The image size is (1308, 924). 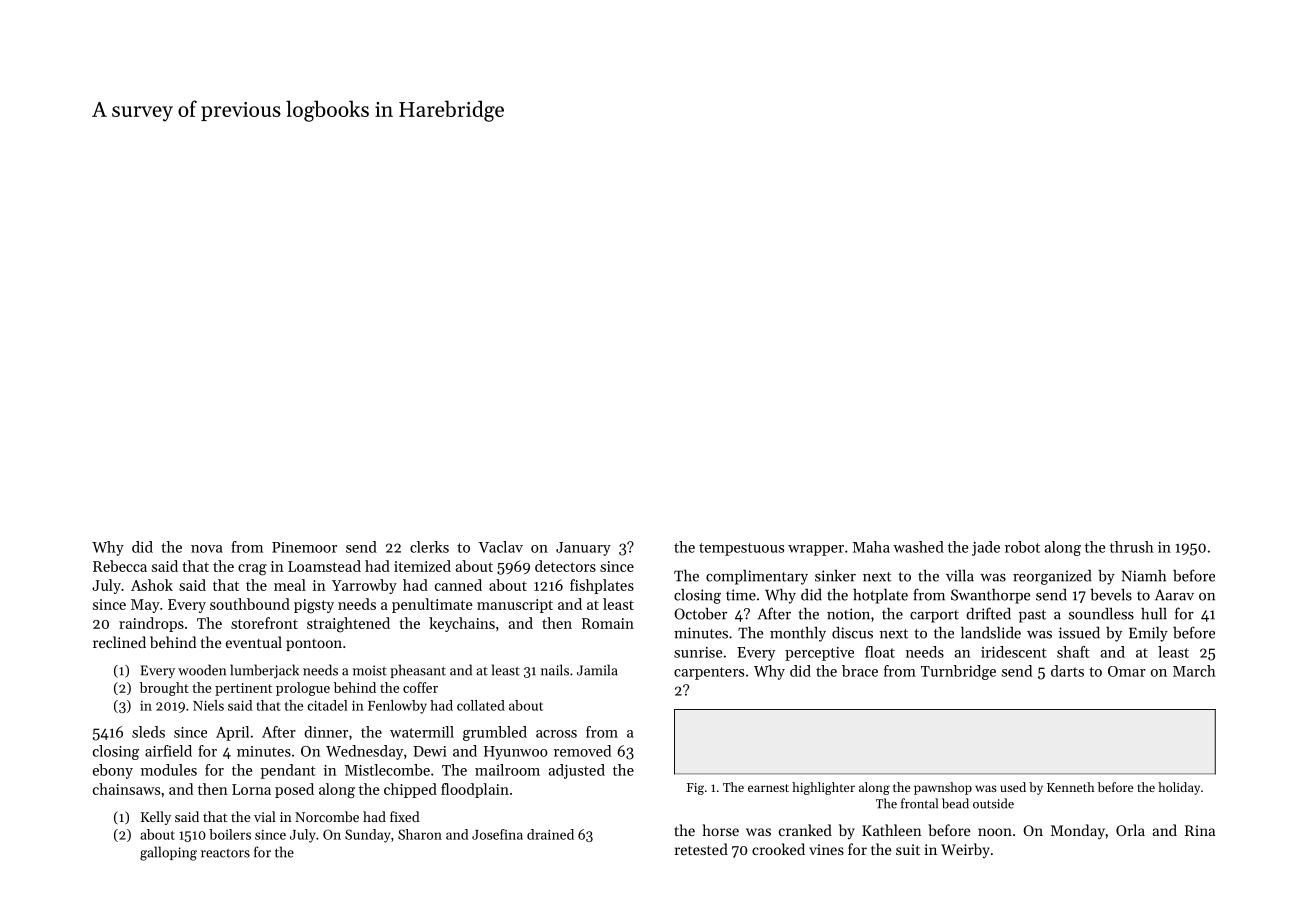 I want to click on retested, so click(x=701, y=849).
